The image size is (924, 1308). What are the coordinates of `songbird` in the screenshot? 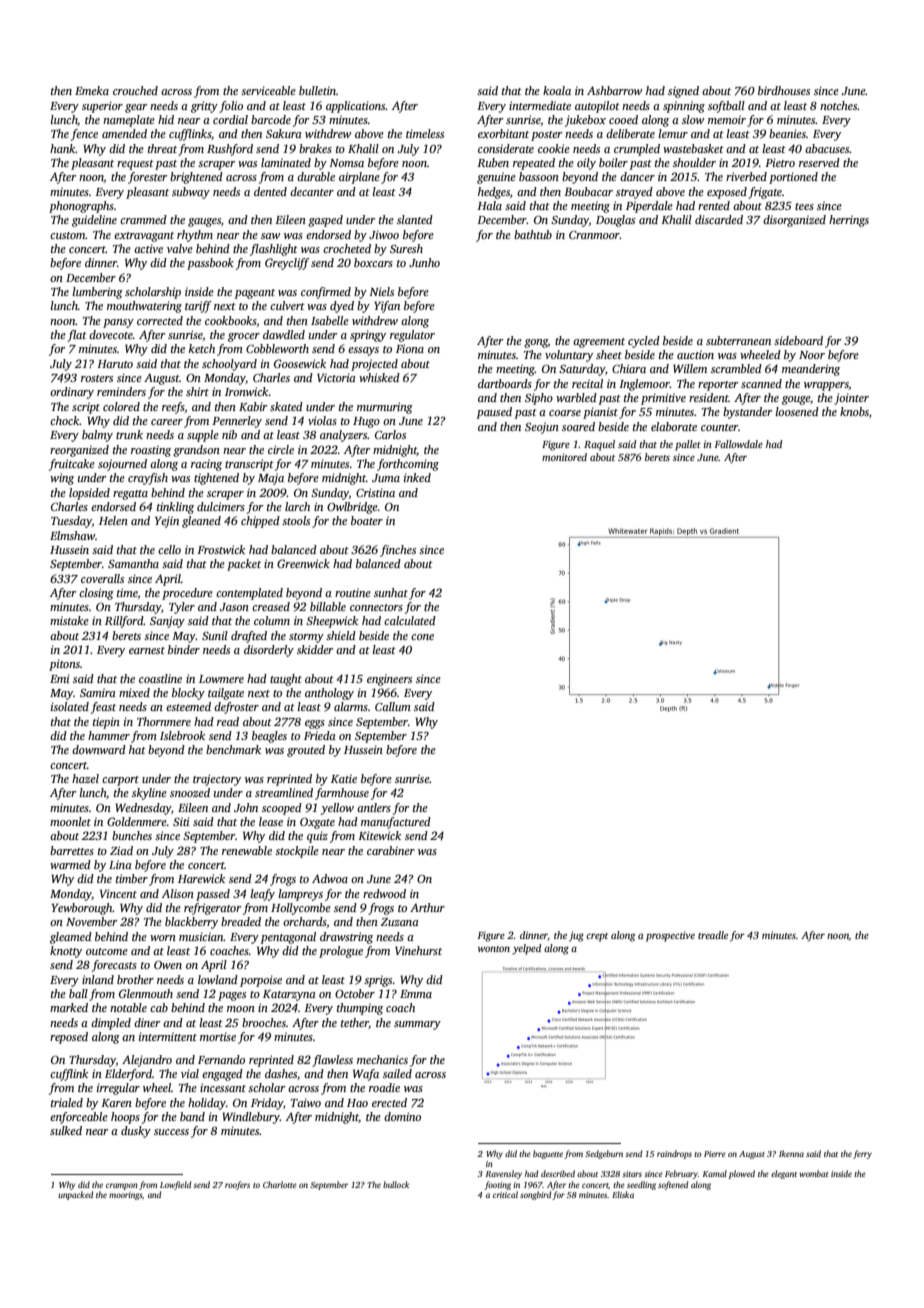 It's located at (535, 1195).
